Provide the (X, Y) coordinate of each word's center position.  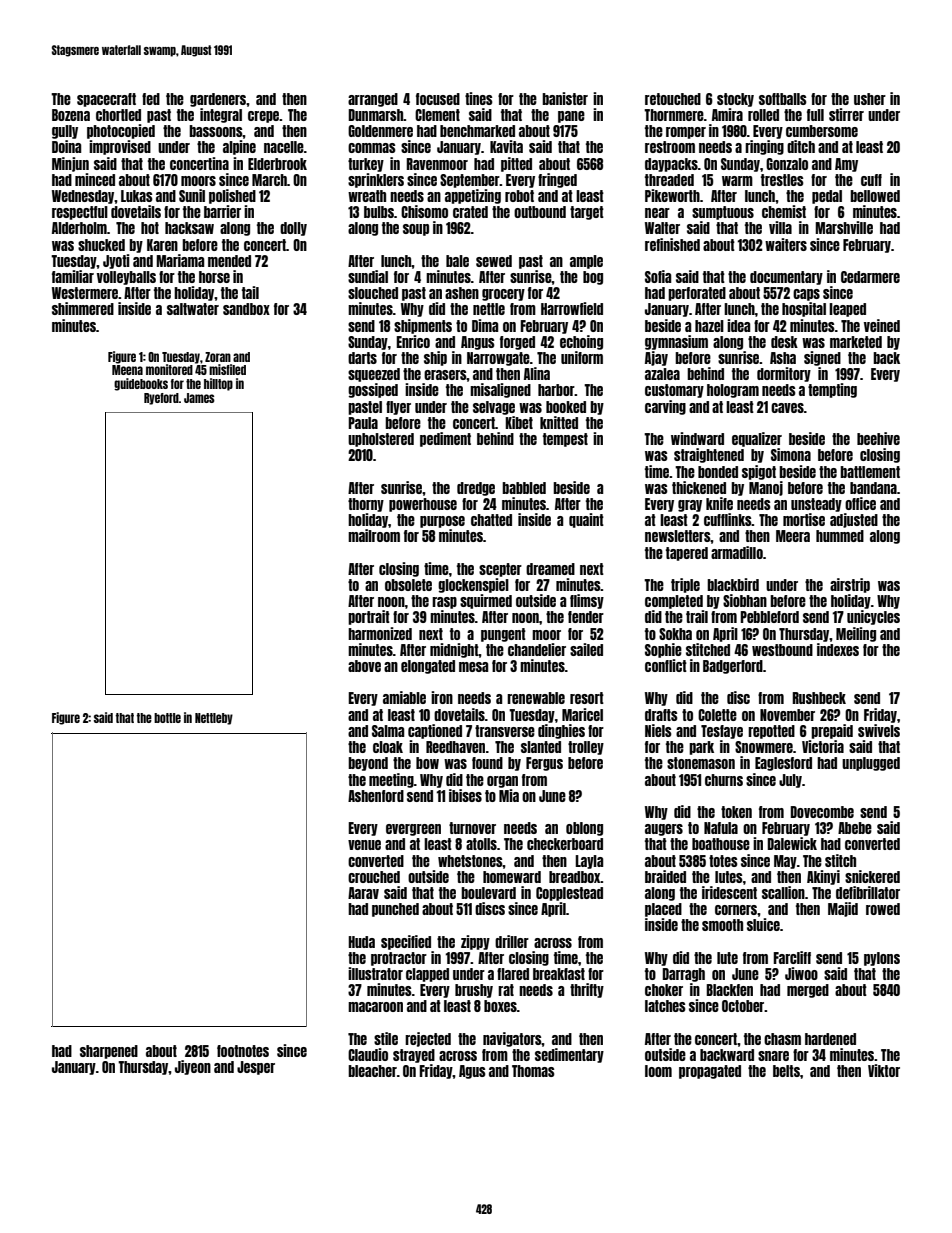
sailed (586, 649)
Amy (846, 165)
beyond (368, 764)
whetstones (470, 861)
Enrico (413, 341)
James (199, 398)
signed (822, 358)
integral (221, 115)
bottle (167, 718)
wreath (367, 196)
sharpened (109, 1052)
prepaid (832, 731)
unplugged (871, 764)
